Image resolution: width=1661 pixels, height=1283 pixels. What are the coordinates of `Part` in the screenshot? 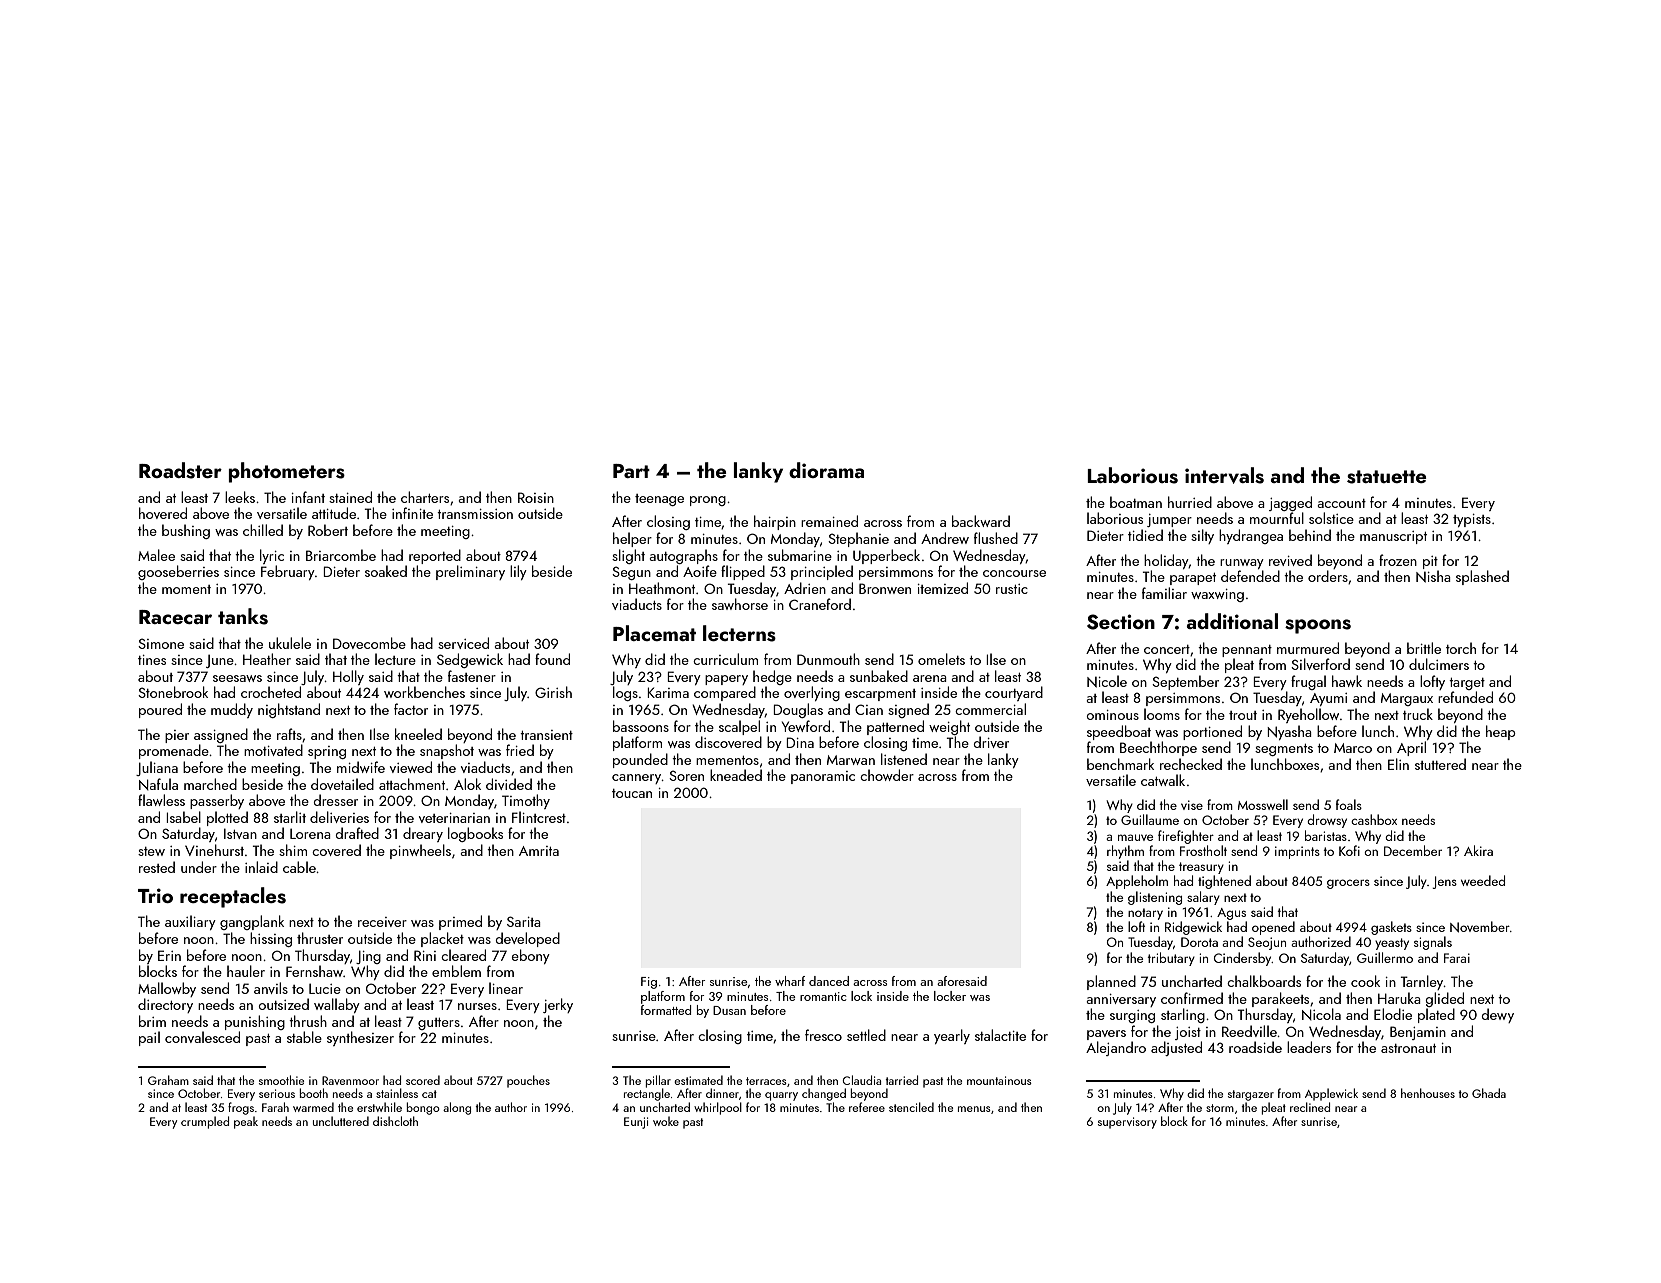 It's located at (631, 471).
